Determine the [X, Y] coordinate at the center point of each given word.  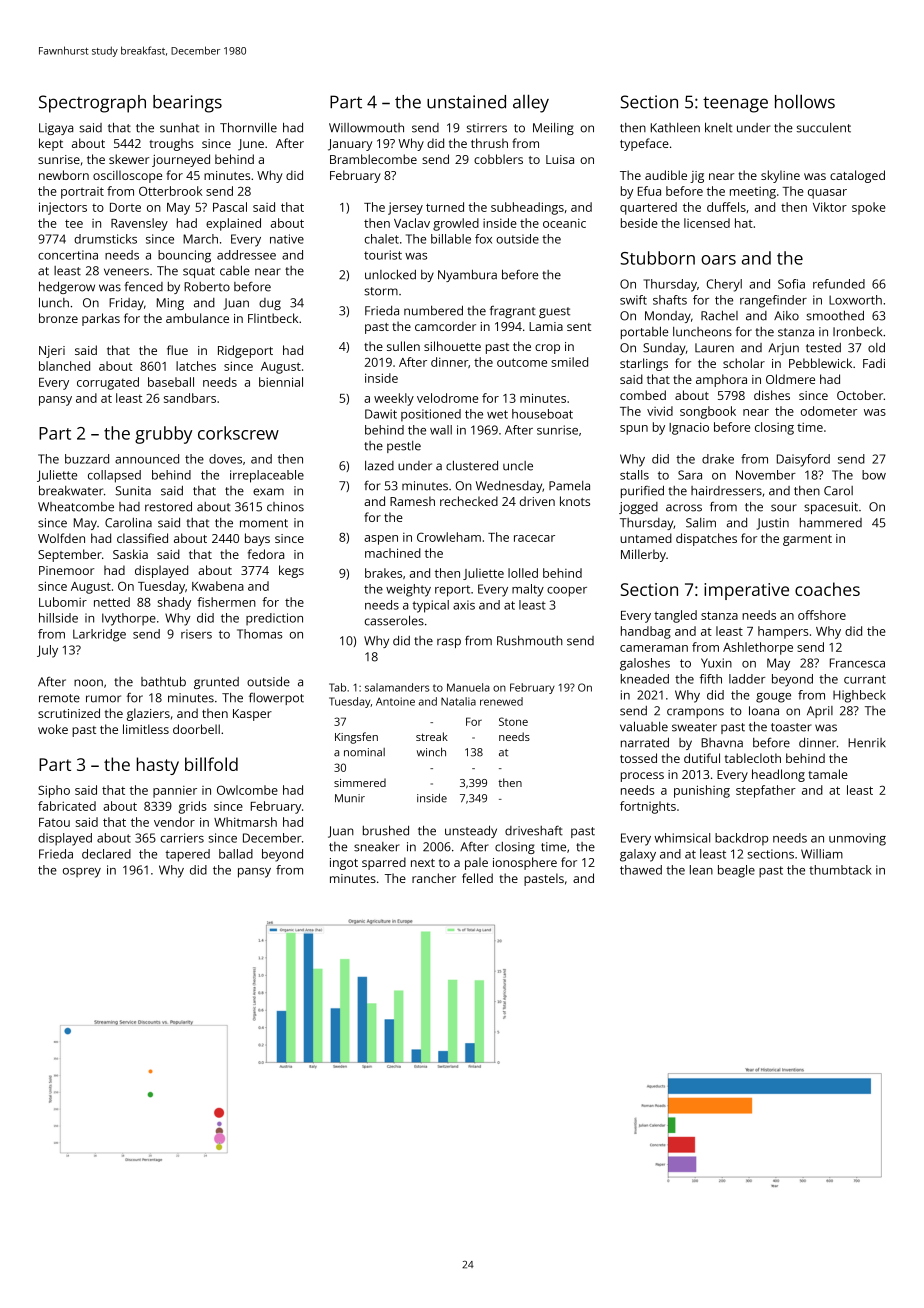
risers [196, 634]
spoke [869, 208]
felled [477, 878]
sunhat [179, 128]
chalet [382, 239]
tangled [675, 616]
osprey [82, 873]
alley [531, 103]
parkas [101, 319]
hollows [805, 101]
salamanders [397, 687]
